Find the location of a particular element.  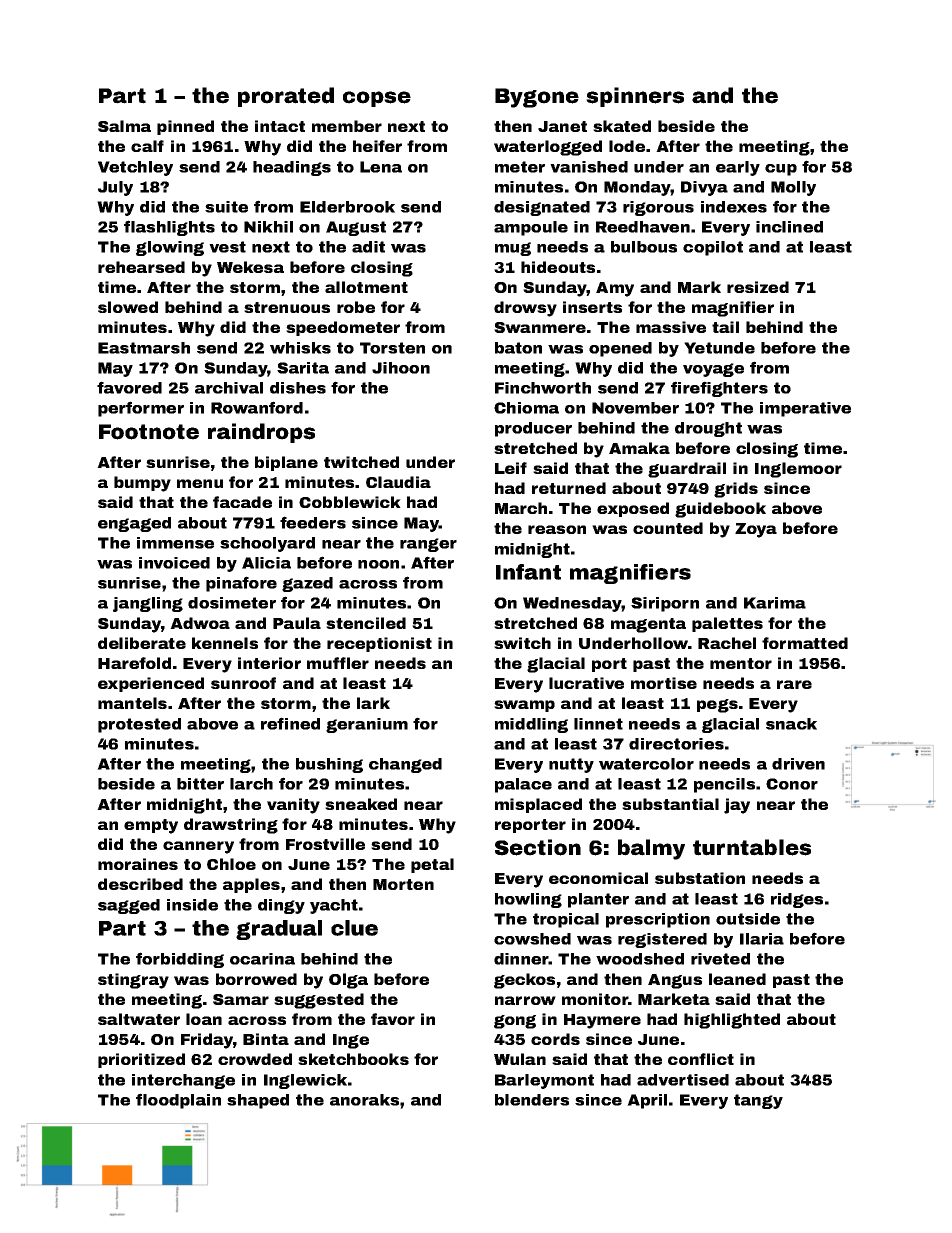

Vetchley is located at coordinates (135, 168).
